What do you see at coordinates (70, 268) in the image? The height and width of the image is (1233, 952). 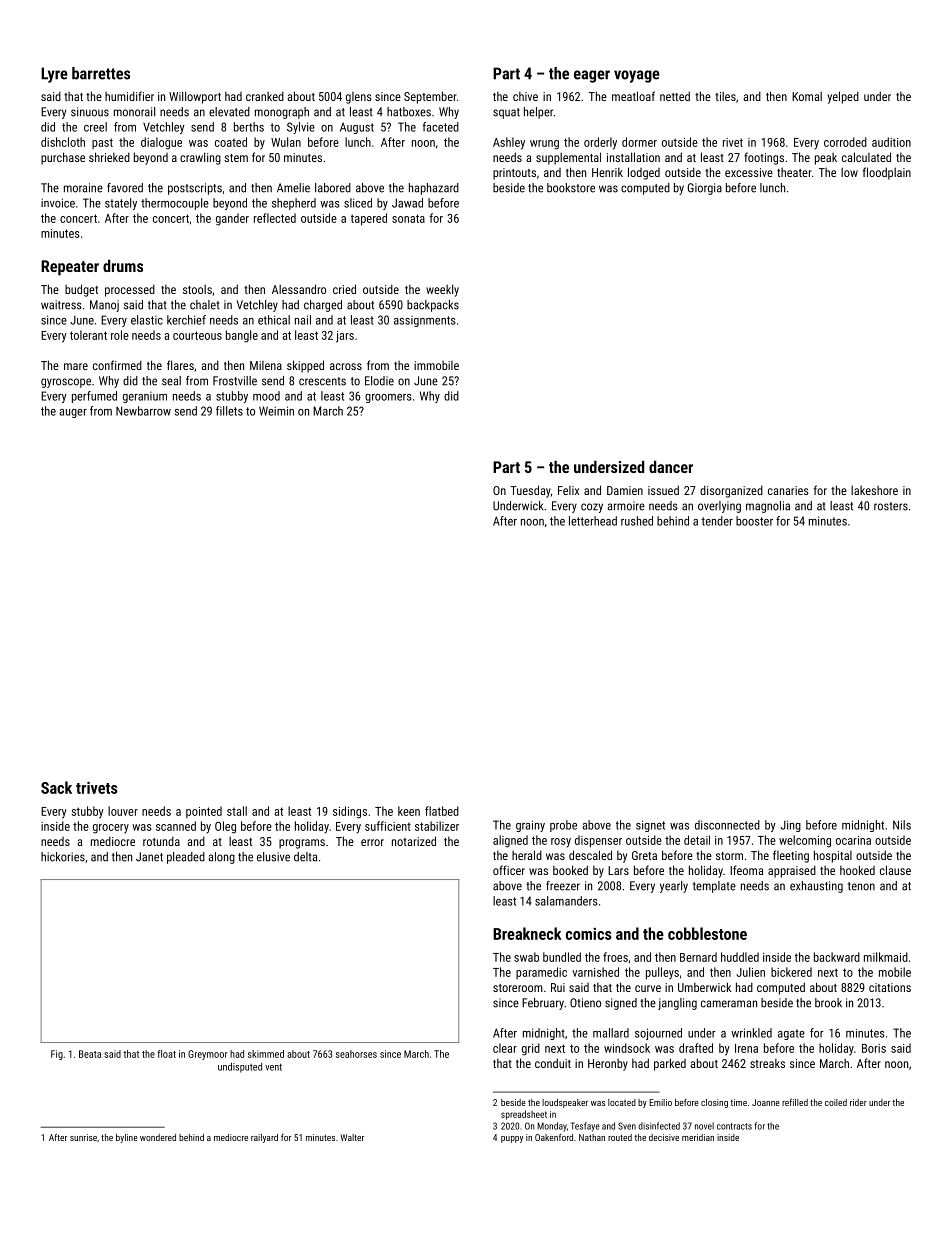 I see `Repeater` at bounding box center [70, 268].
